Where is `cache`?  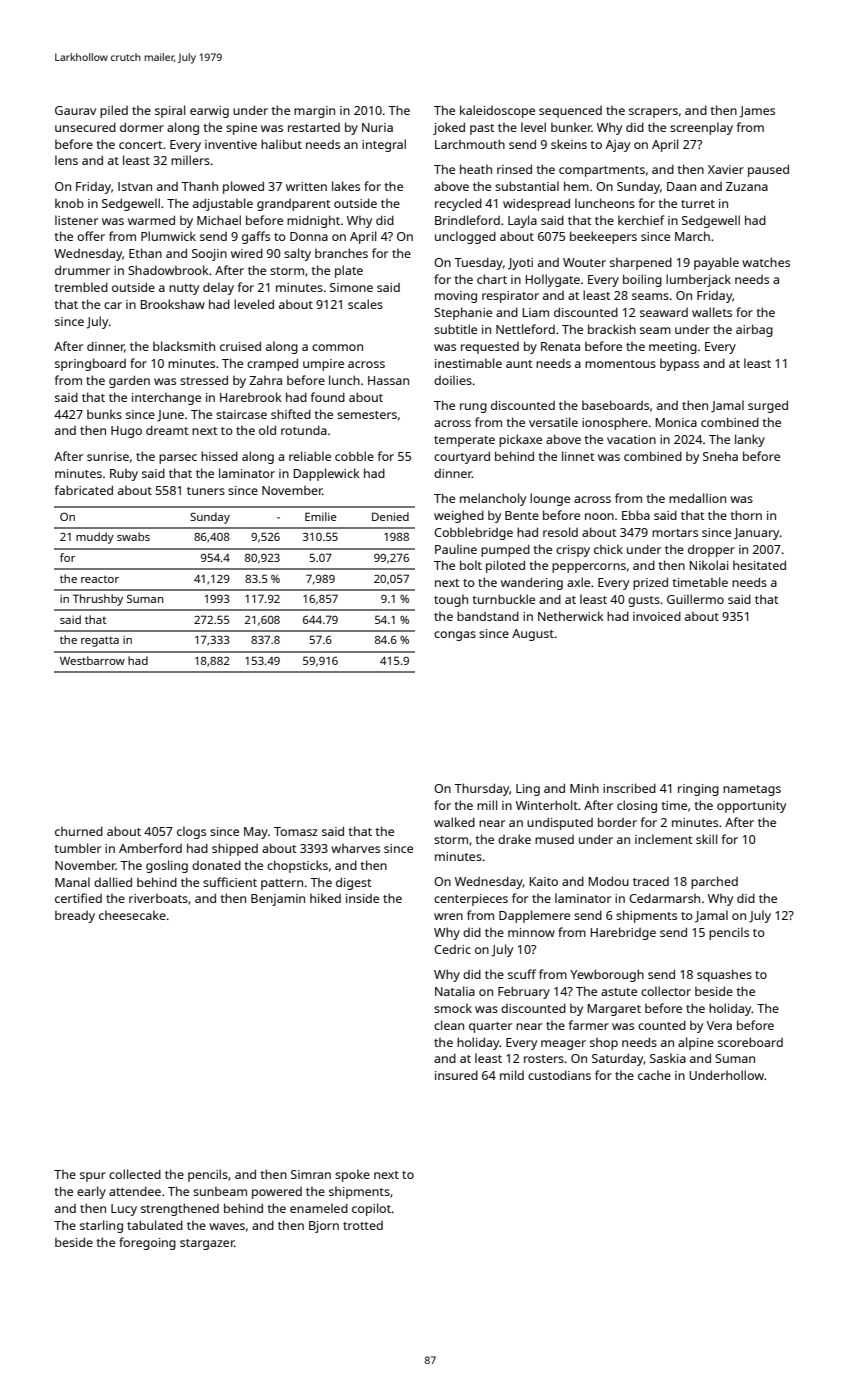 cache is located at coordinates (654, 1075).
